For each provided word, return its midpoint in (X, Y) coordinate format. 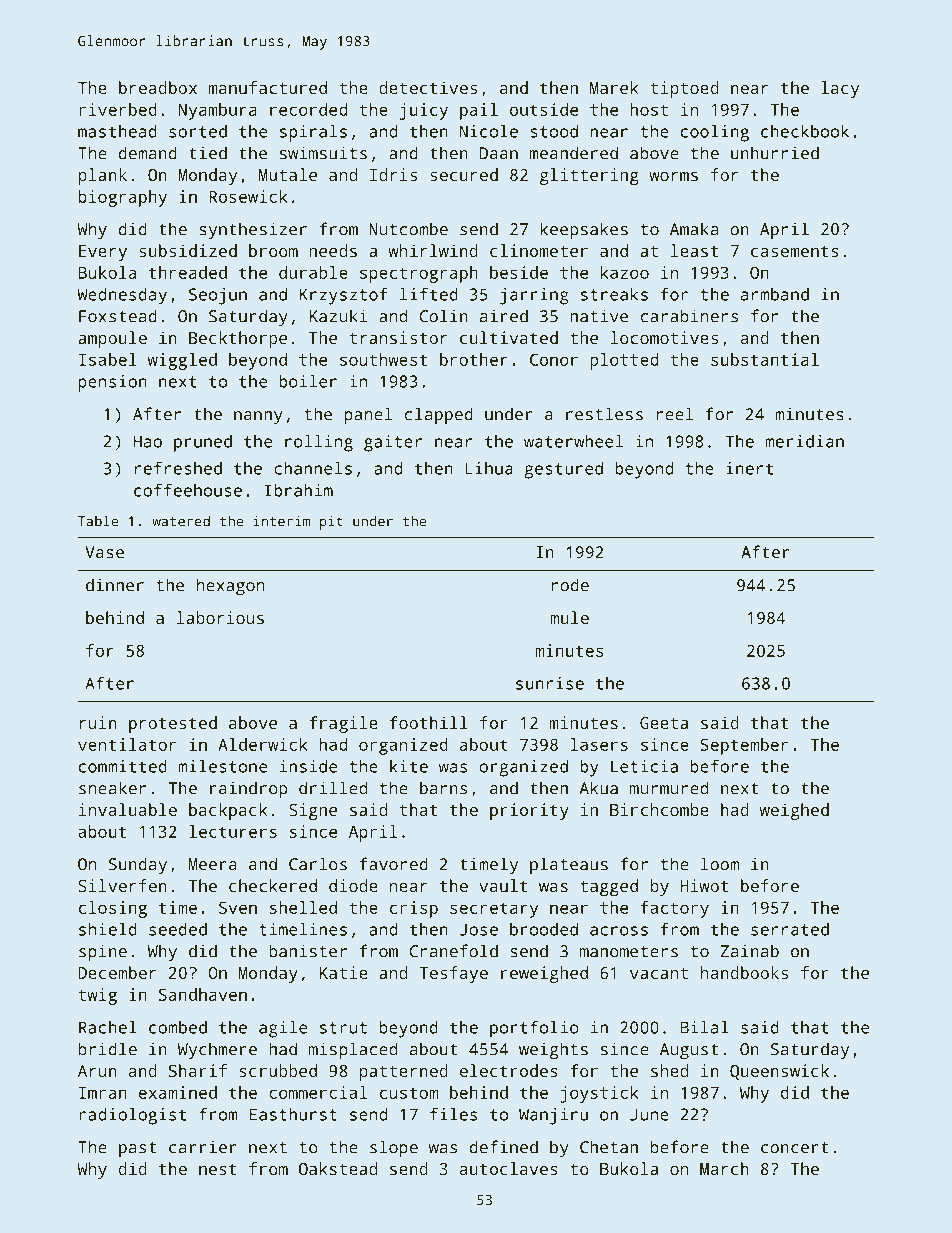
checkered (273, 885)
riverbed (118, 109)
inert (749, 468)
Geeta (664, 723)
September (744, 746)
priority (529, 811)
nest (218, 1169)
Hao (148, 441)
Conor (554, 359)
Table (98, 521)
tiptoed (685, 89)
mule (569, 617)
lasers (599, 744)
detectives (428, 87)
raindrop (248, 790)
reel (674, 414)
